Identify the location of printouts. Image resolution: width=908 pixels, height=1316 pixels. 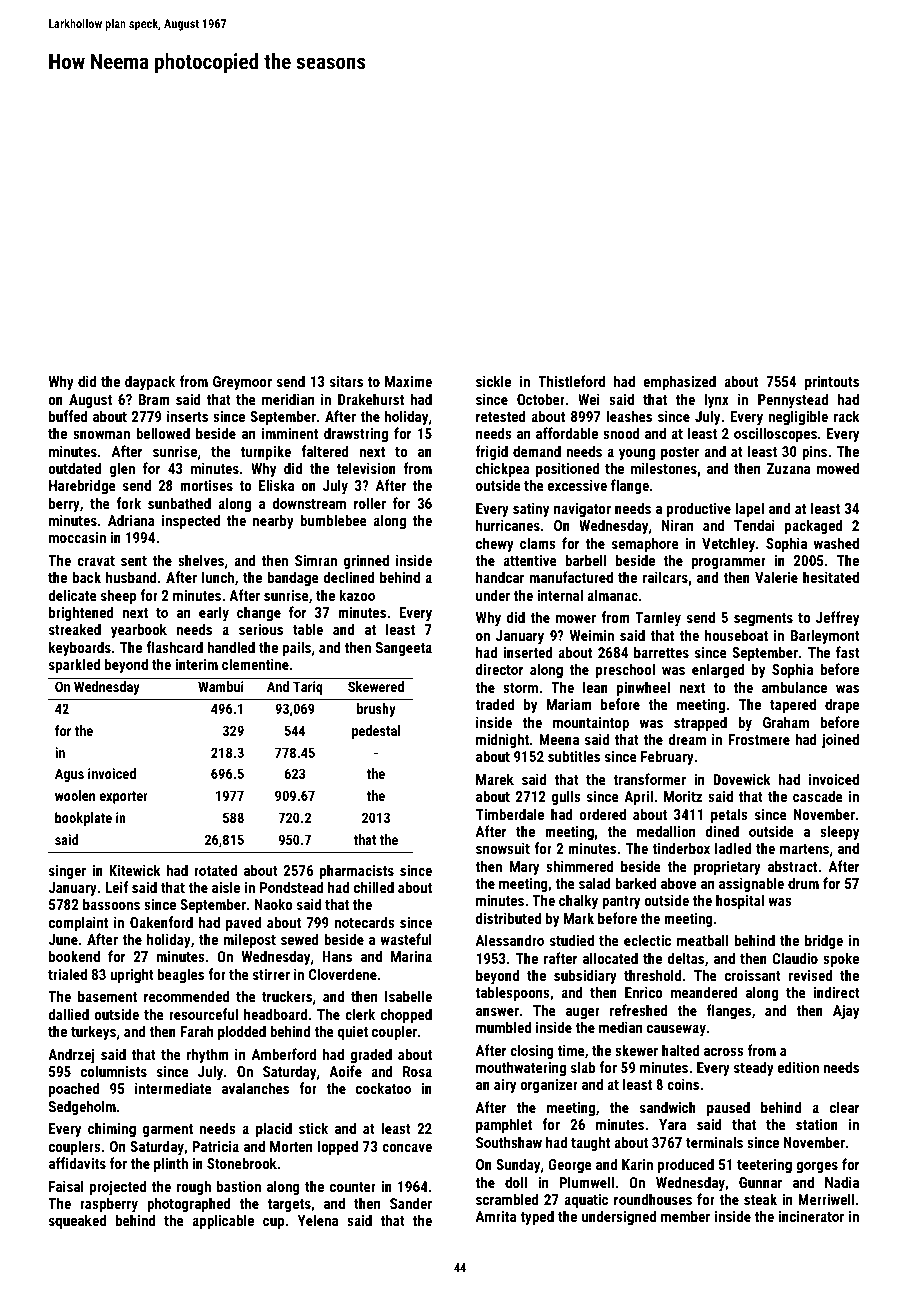
(832, 383).
